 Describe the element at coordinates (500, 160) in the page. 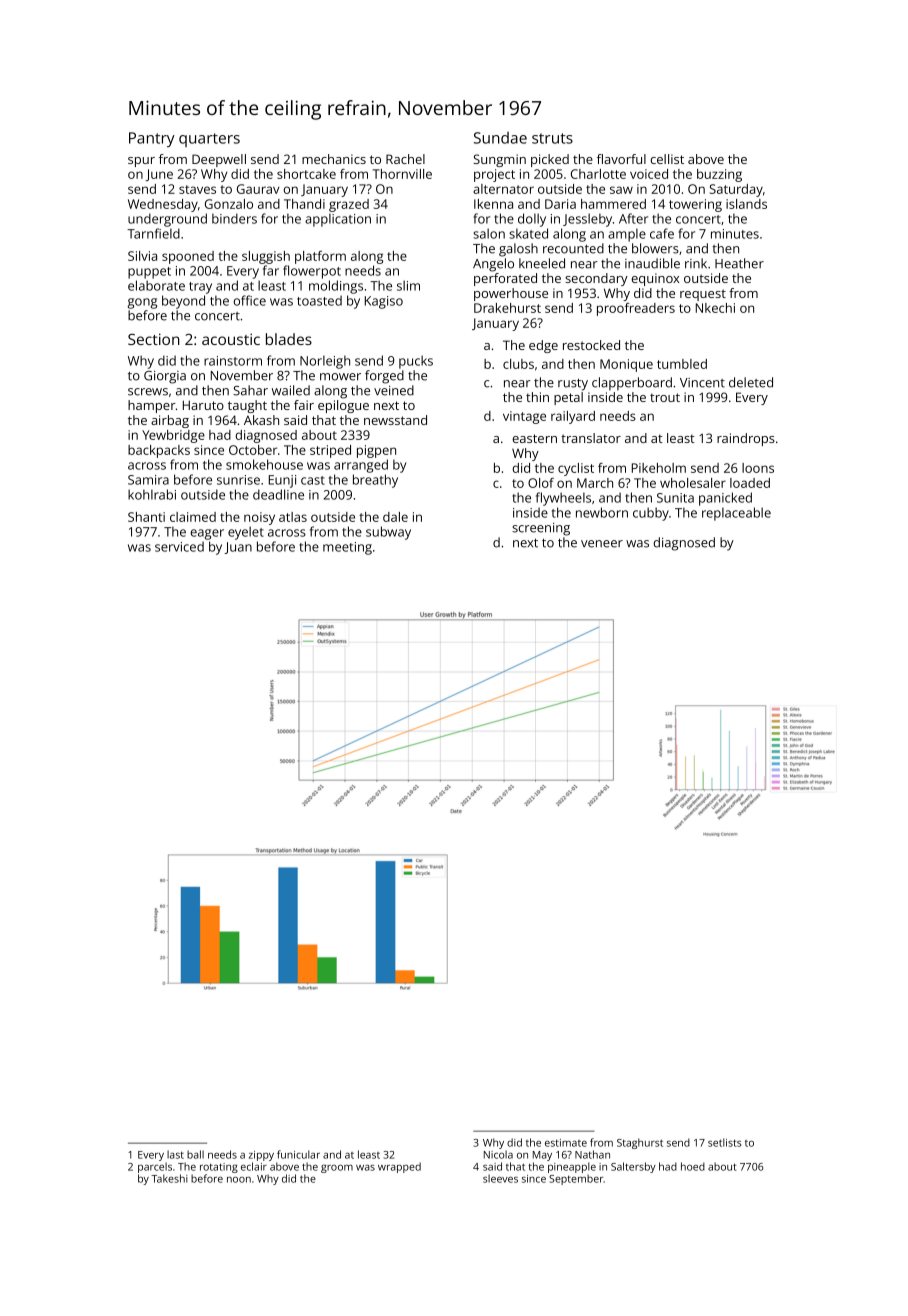

I see `Sungmin` at that location.
